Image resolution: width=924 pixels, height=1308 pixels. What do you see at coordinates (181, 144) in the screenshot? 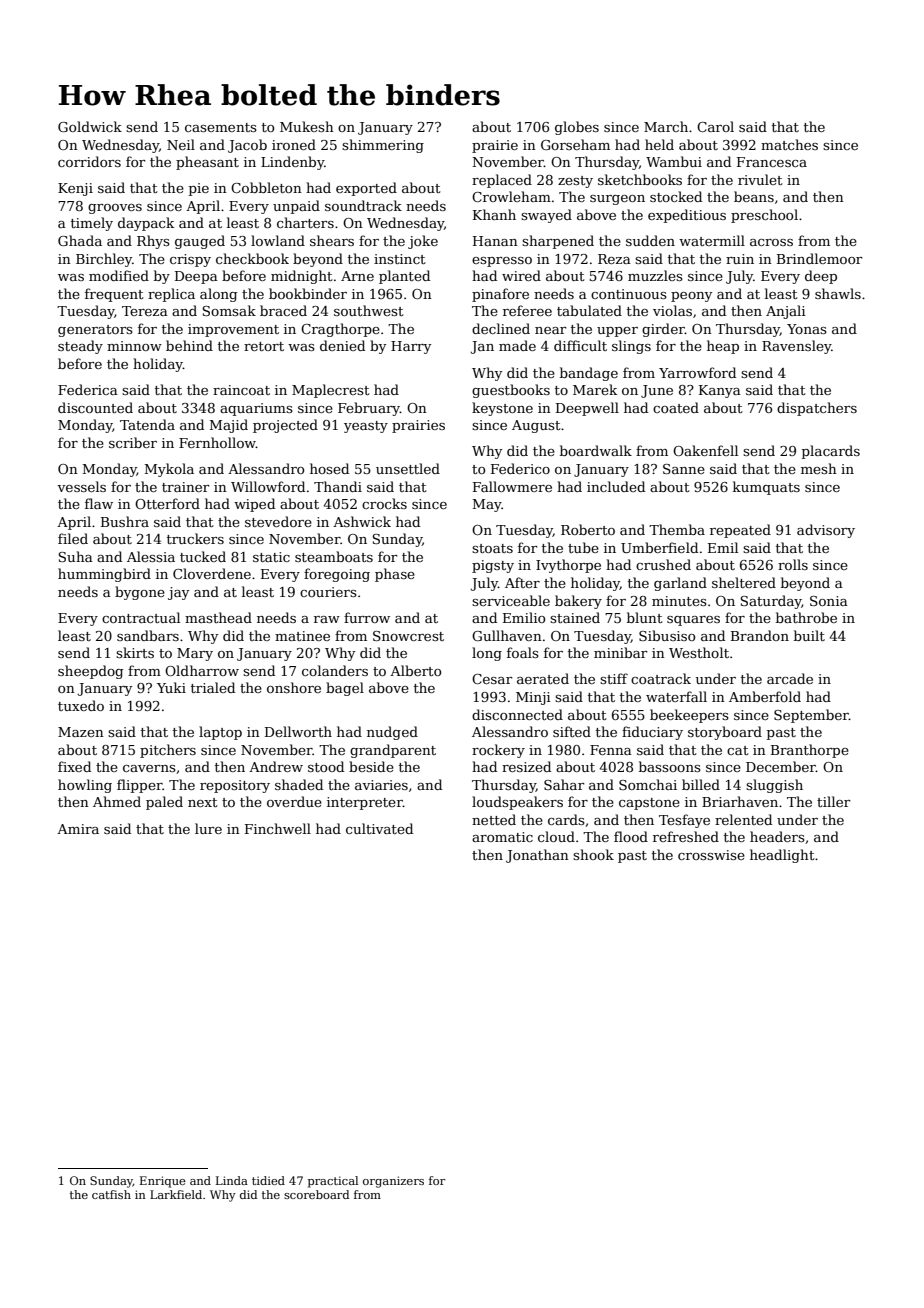
I see `Neil` at bounding box center [181, 144].
